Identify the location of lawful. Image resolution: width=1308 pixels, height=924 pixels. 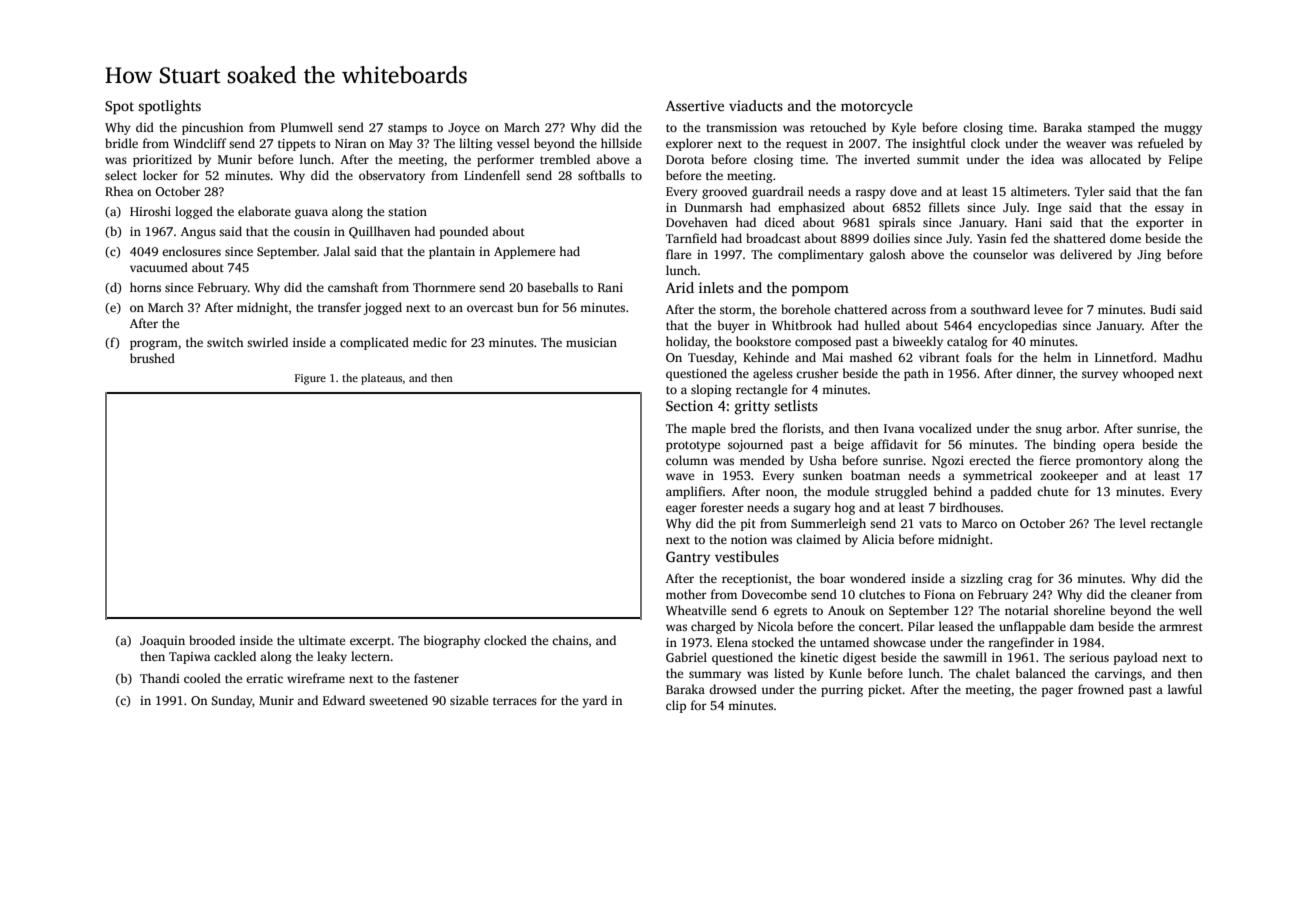
(1185, 689).
